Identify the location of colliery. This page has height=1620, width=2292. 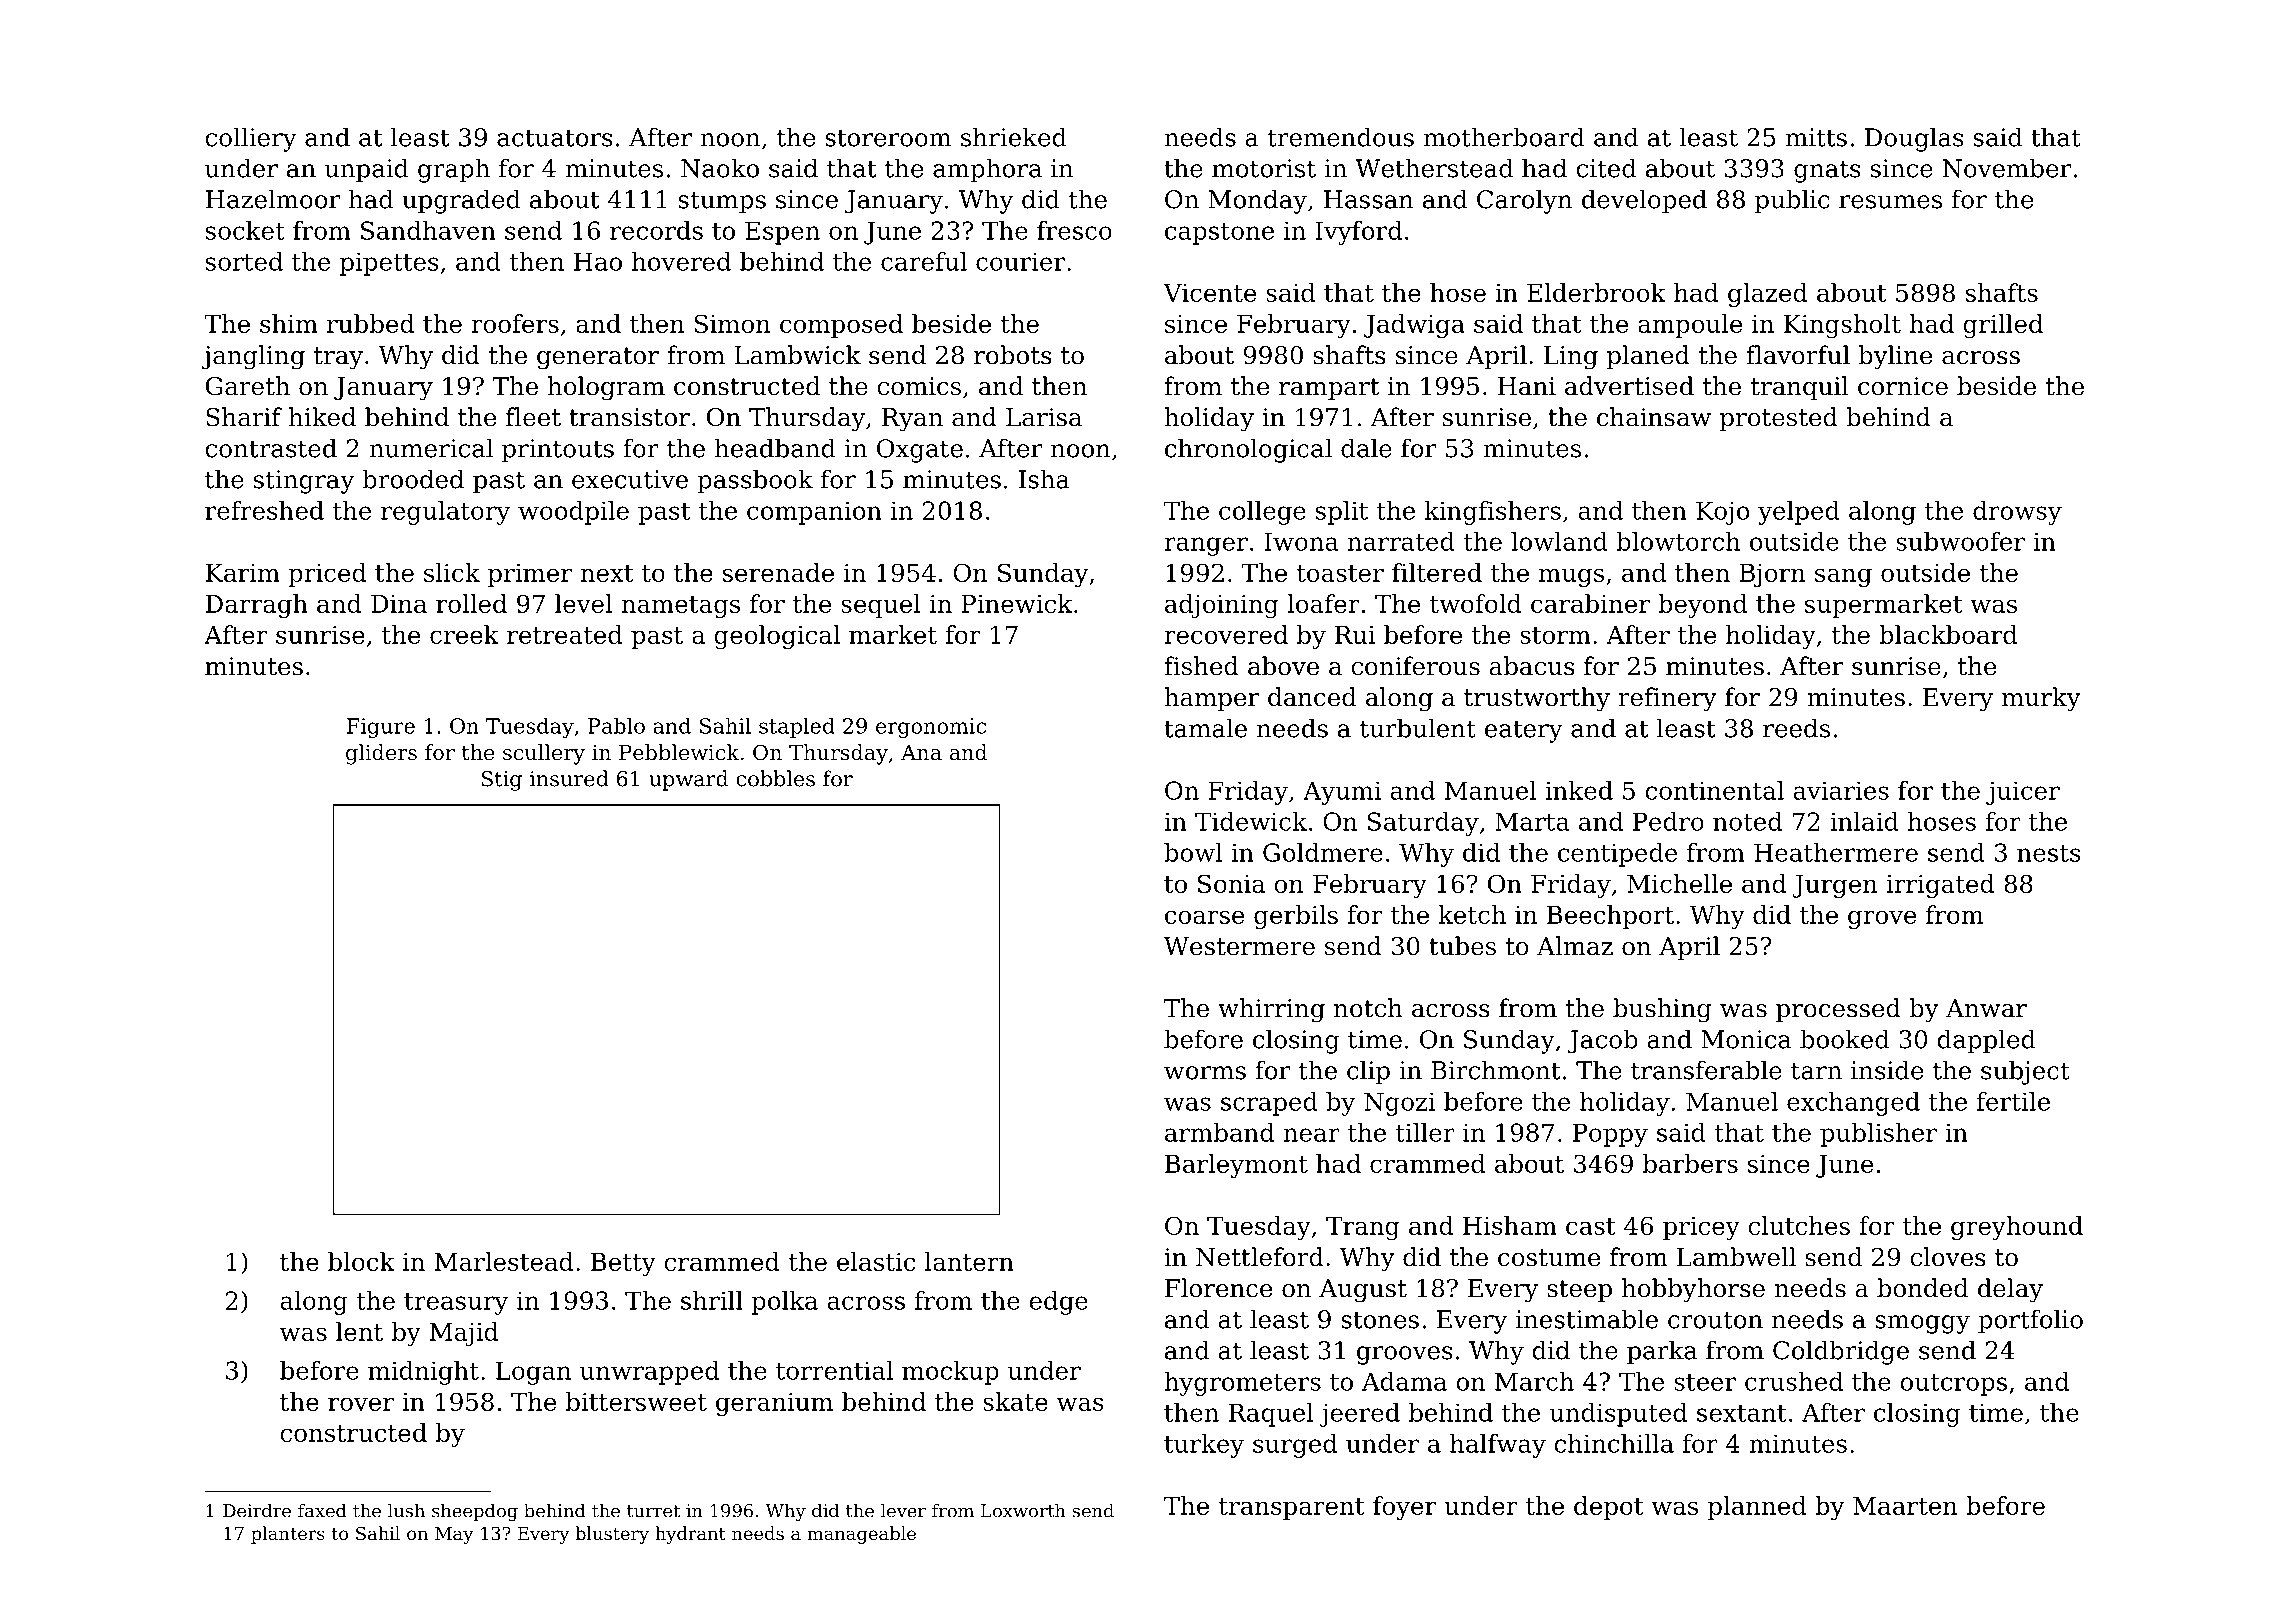
(251, 139).
